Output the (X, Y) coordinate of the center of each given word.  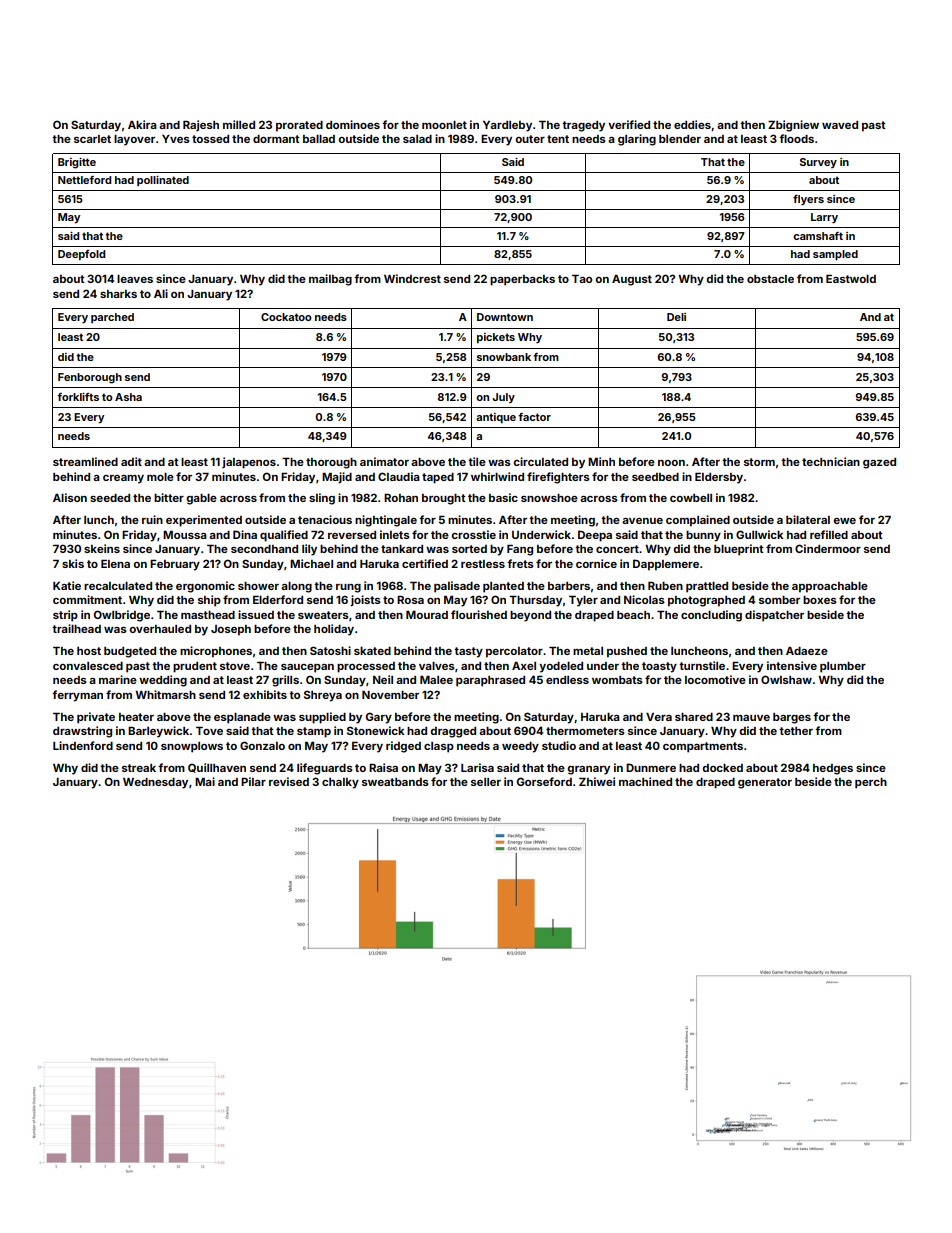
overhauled (160, 629)
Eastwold (851, 278)
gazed (879, 463)
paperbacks (522, 280)
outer (530, 139)
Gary (379, 718)
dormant (276, 139)
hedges (833, 769)
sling (322, 499)
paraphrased (490, 681)
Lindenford (83, 745)
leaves (135, 279)
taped (438, 478)
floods (796, 138)
